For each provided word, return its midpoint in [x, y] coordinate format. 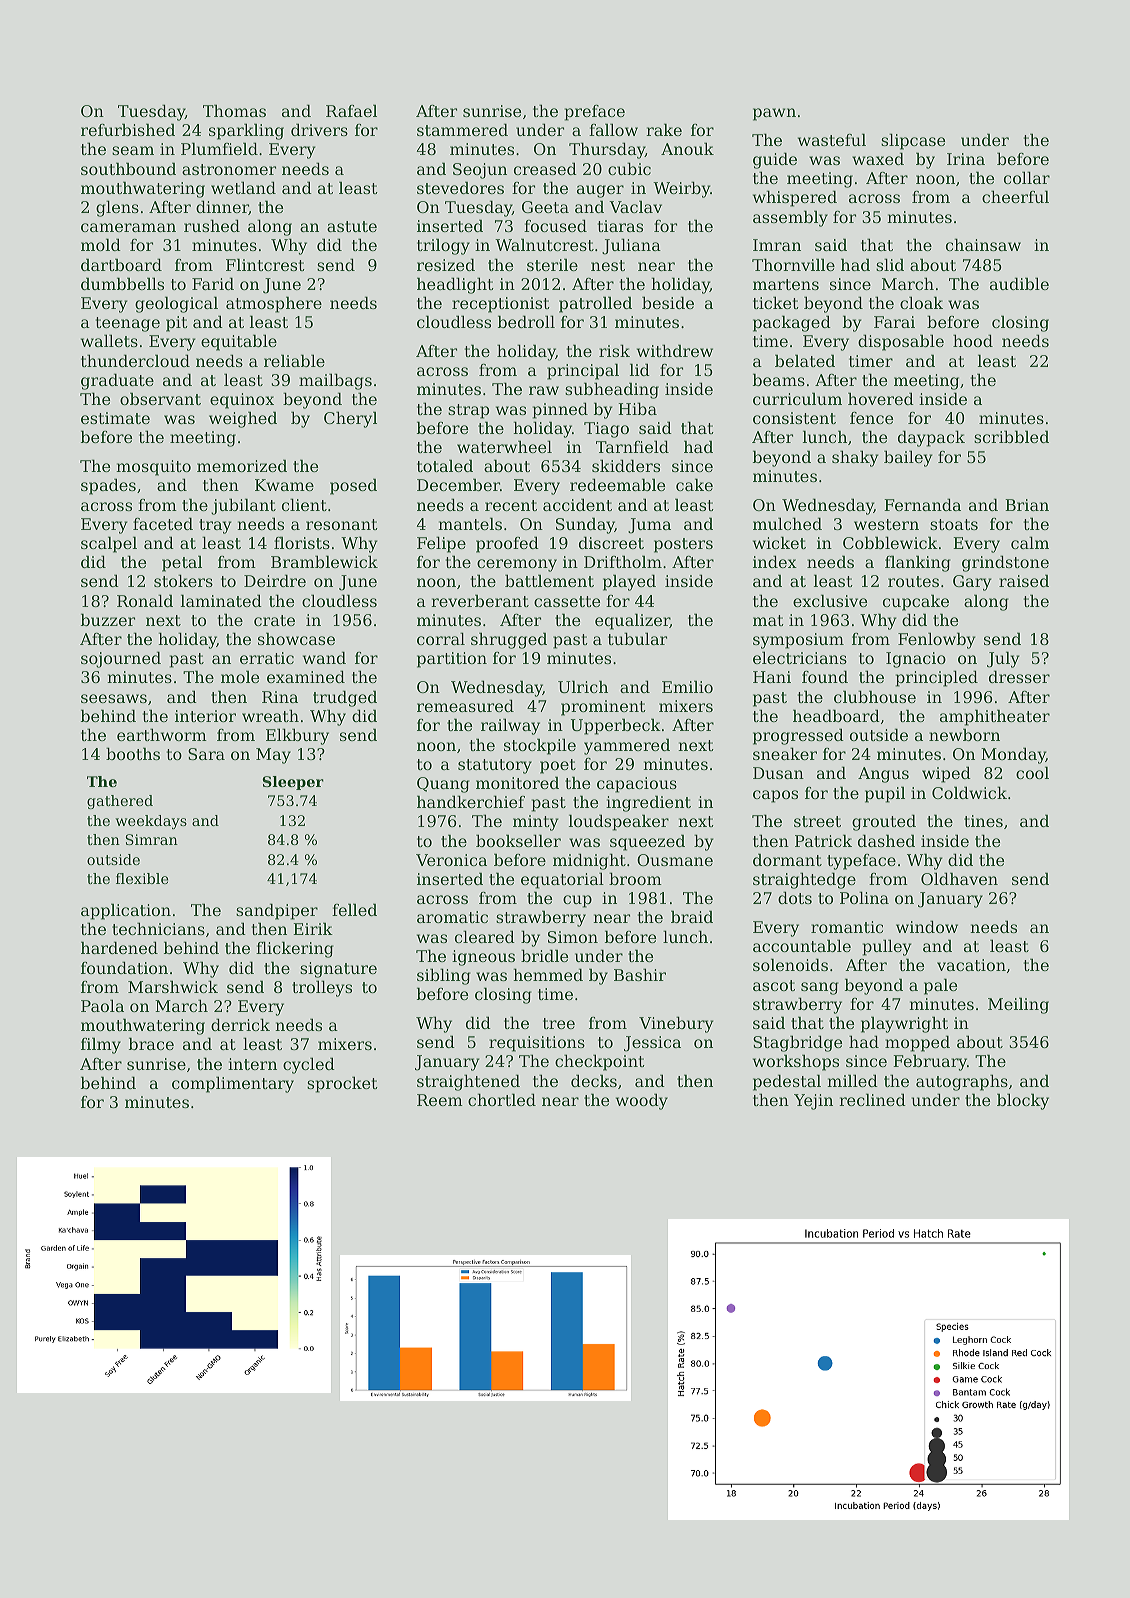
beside [668, 302]
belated [805, 360]
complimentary [233, 1084]
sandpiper [277, 911]
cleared [485, 936]
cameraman [128, 227]
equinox [242, 401]
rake [664, 129]
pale [940, 986]
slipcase [913, 141]
